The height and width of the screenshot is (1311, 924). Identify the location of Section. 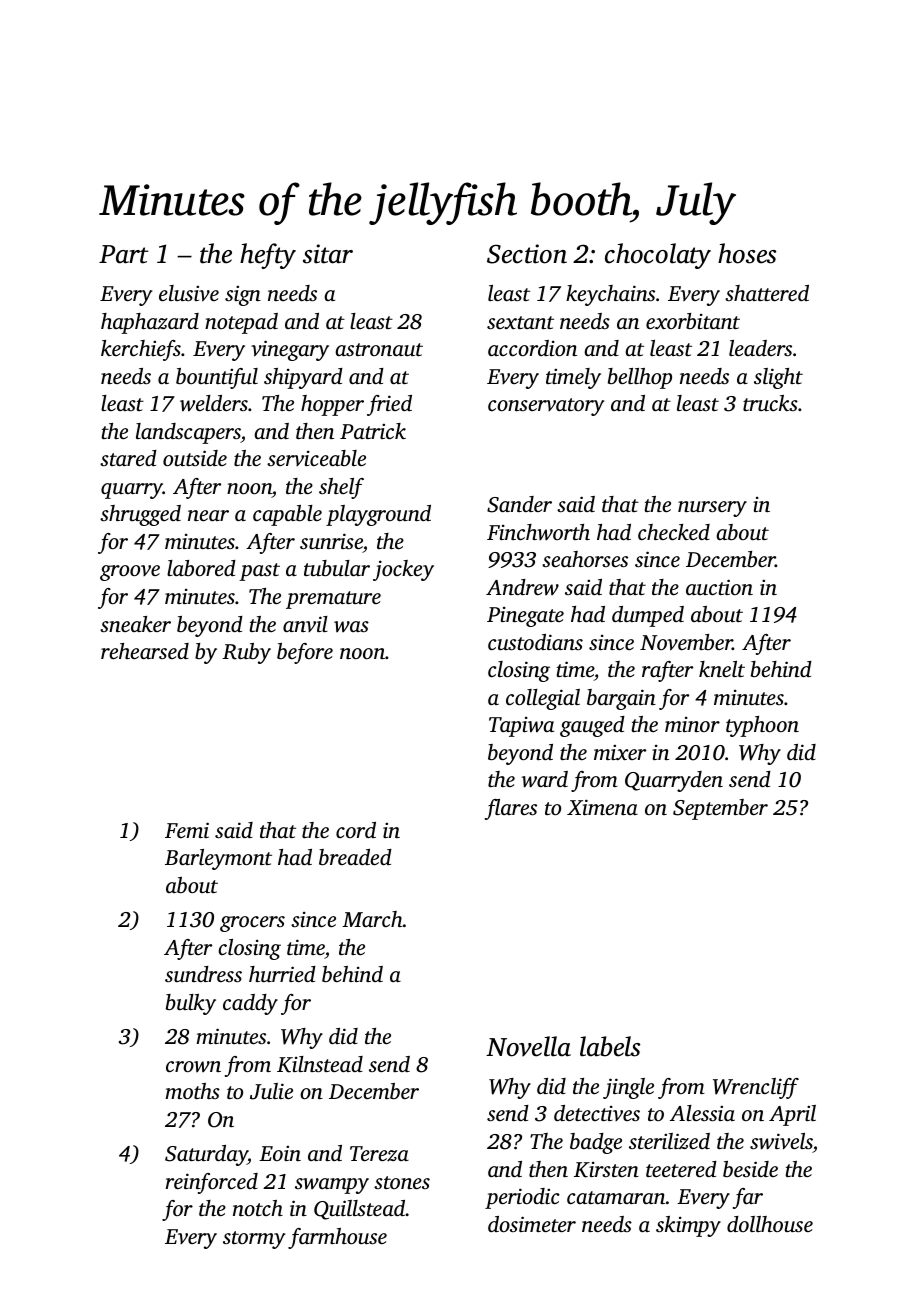
(527, 254).
